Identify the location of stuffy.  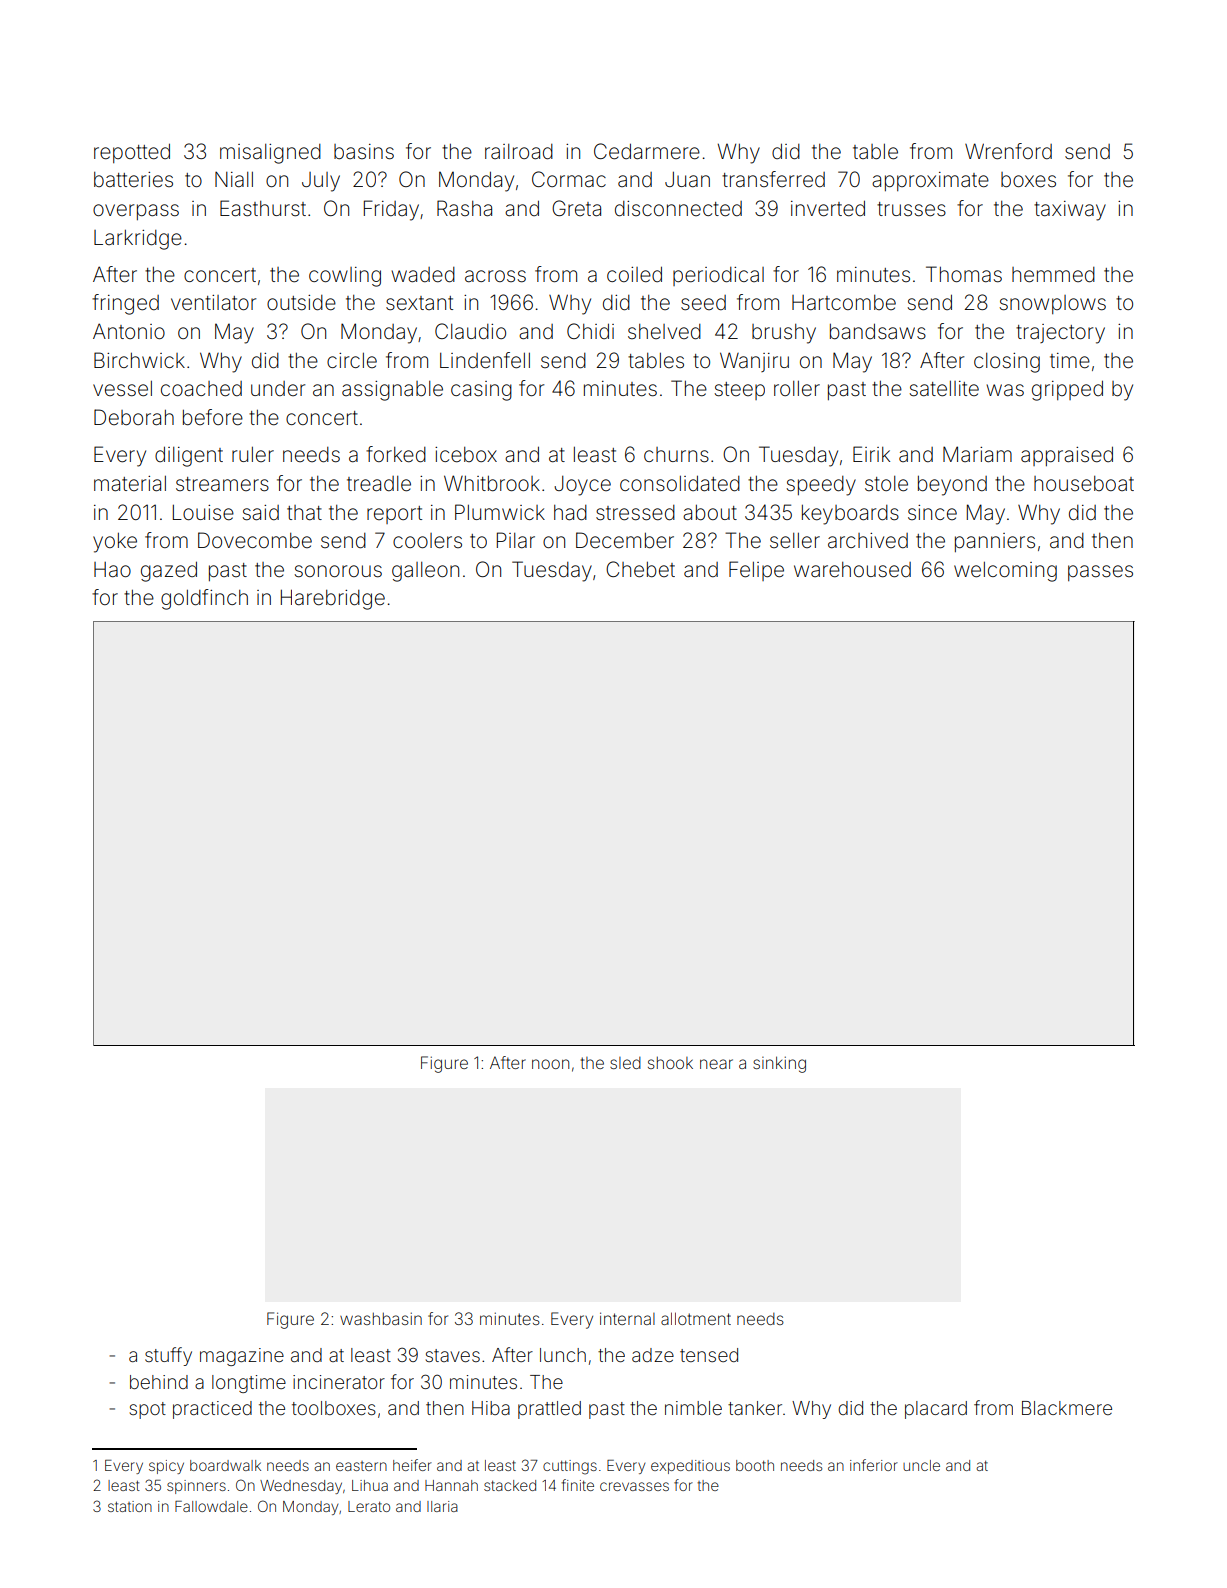
(168, 1356).
